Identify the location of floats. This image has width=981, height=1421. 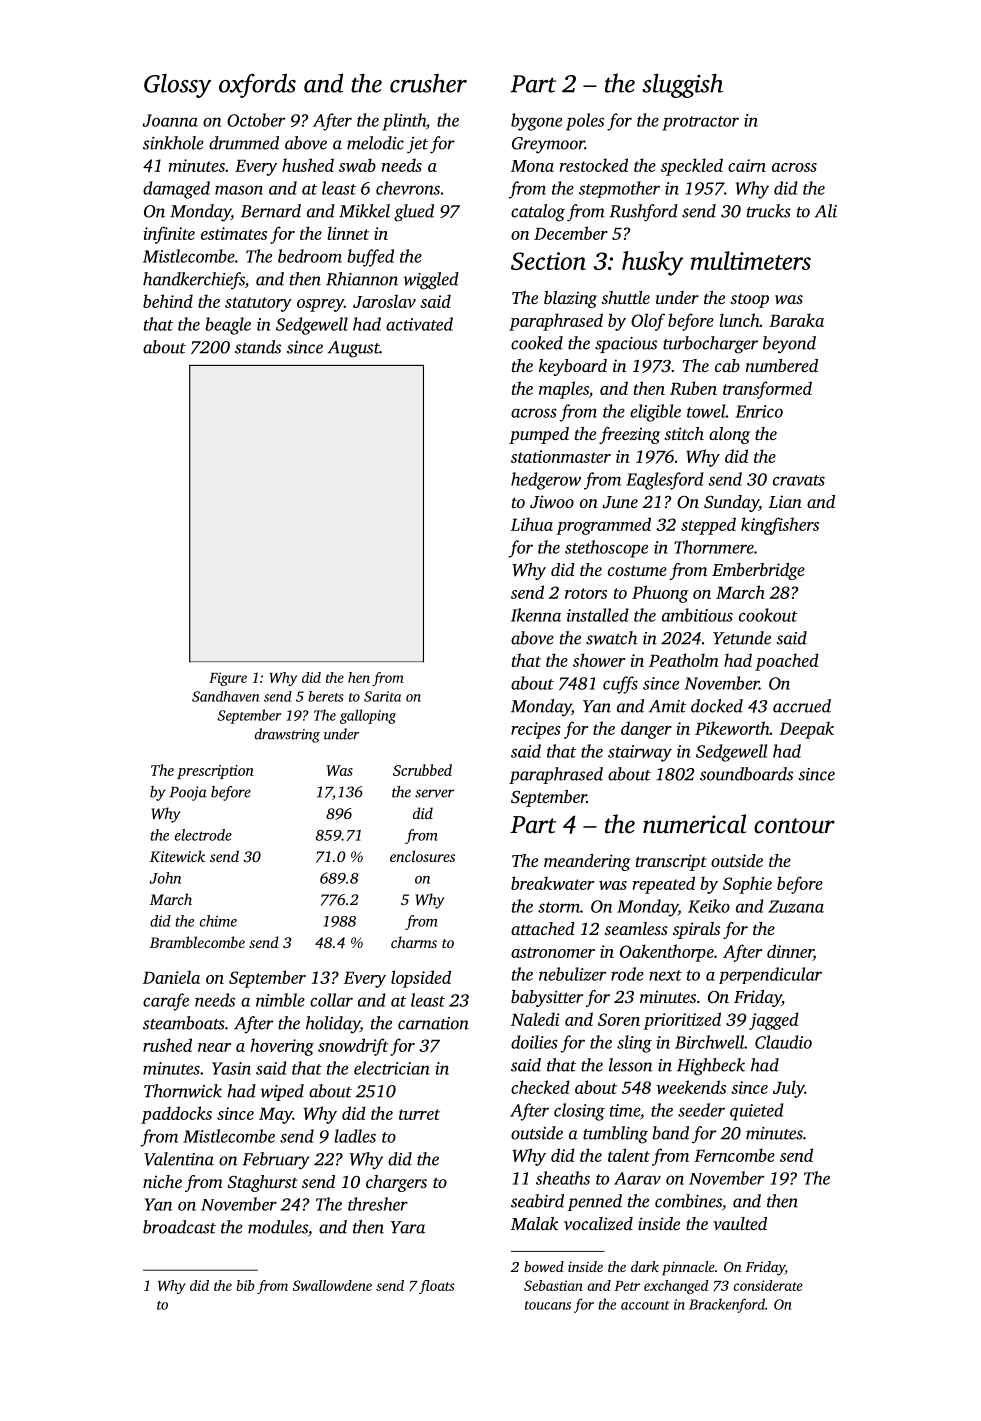
(437, 1287).
